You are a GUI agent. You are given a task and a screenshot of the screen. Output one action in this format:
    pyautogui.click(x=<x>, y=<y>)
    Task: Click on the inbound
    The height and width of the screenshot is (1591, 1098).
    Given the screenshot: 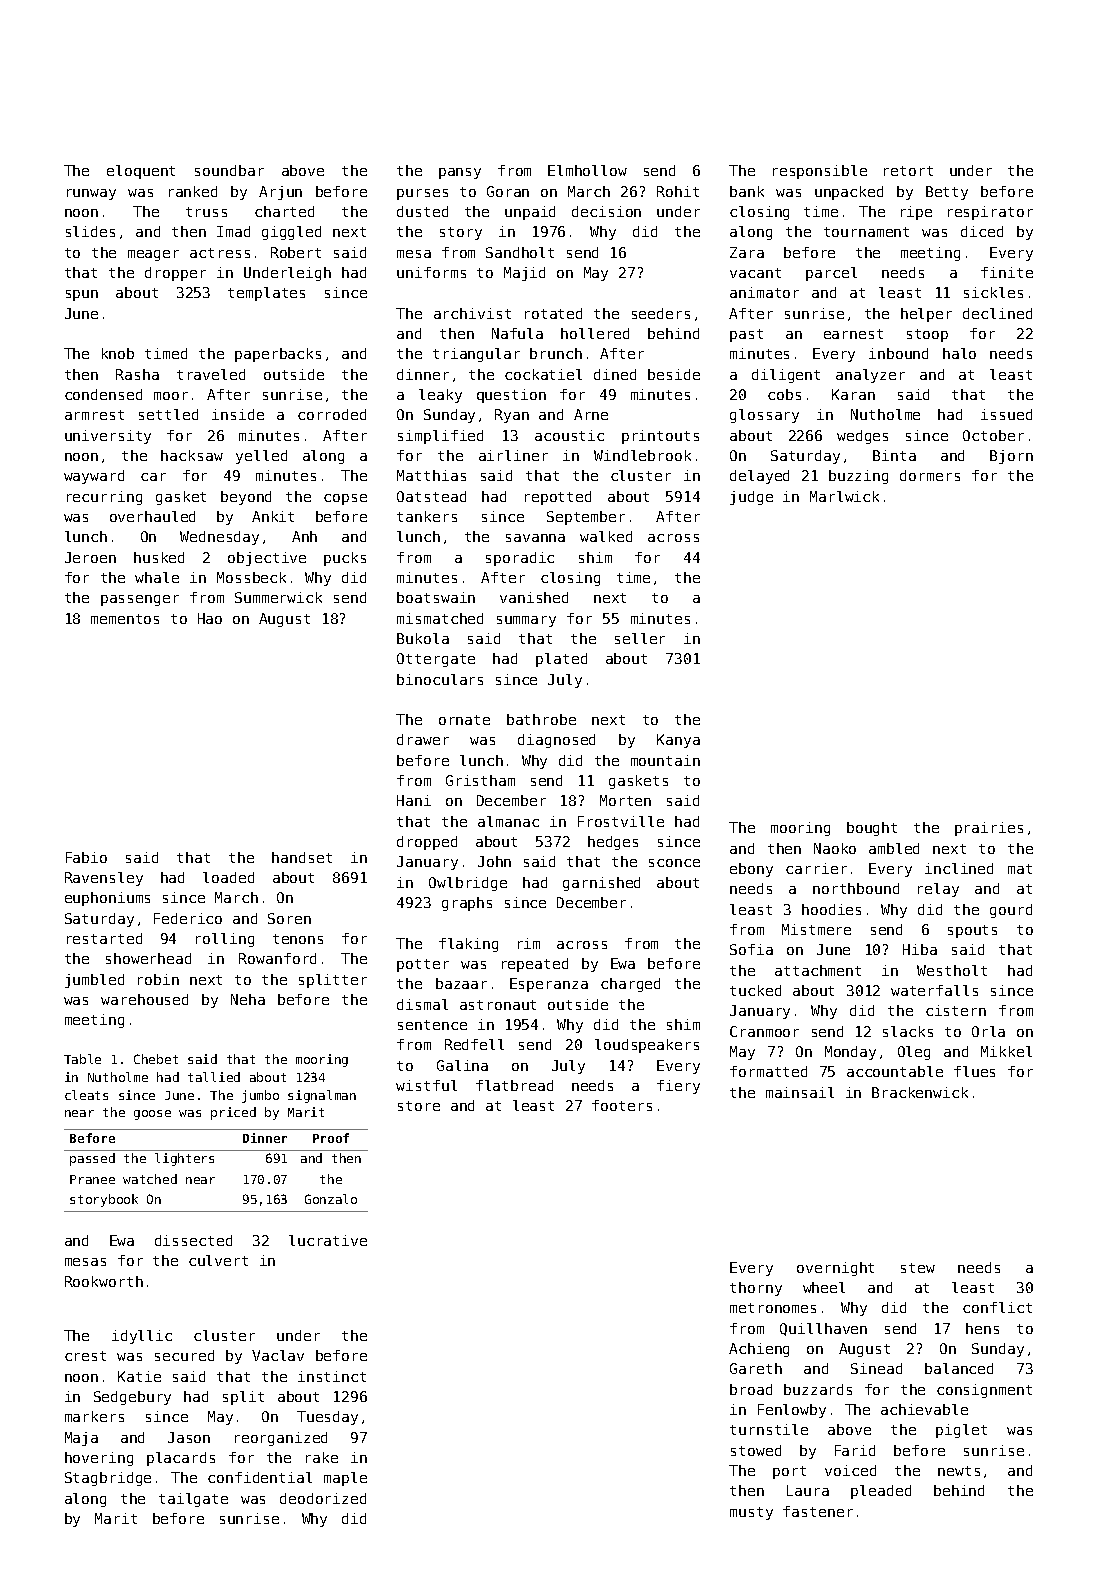 What is the action you would take?
    pyautogui.click(x=898, y=353)
